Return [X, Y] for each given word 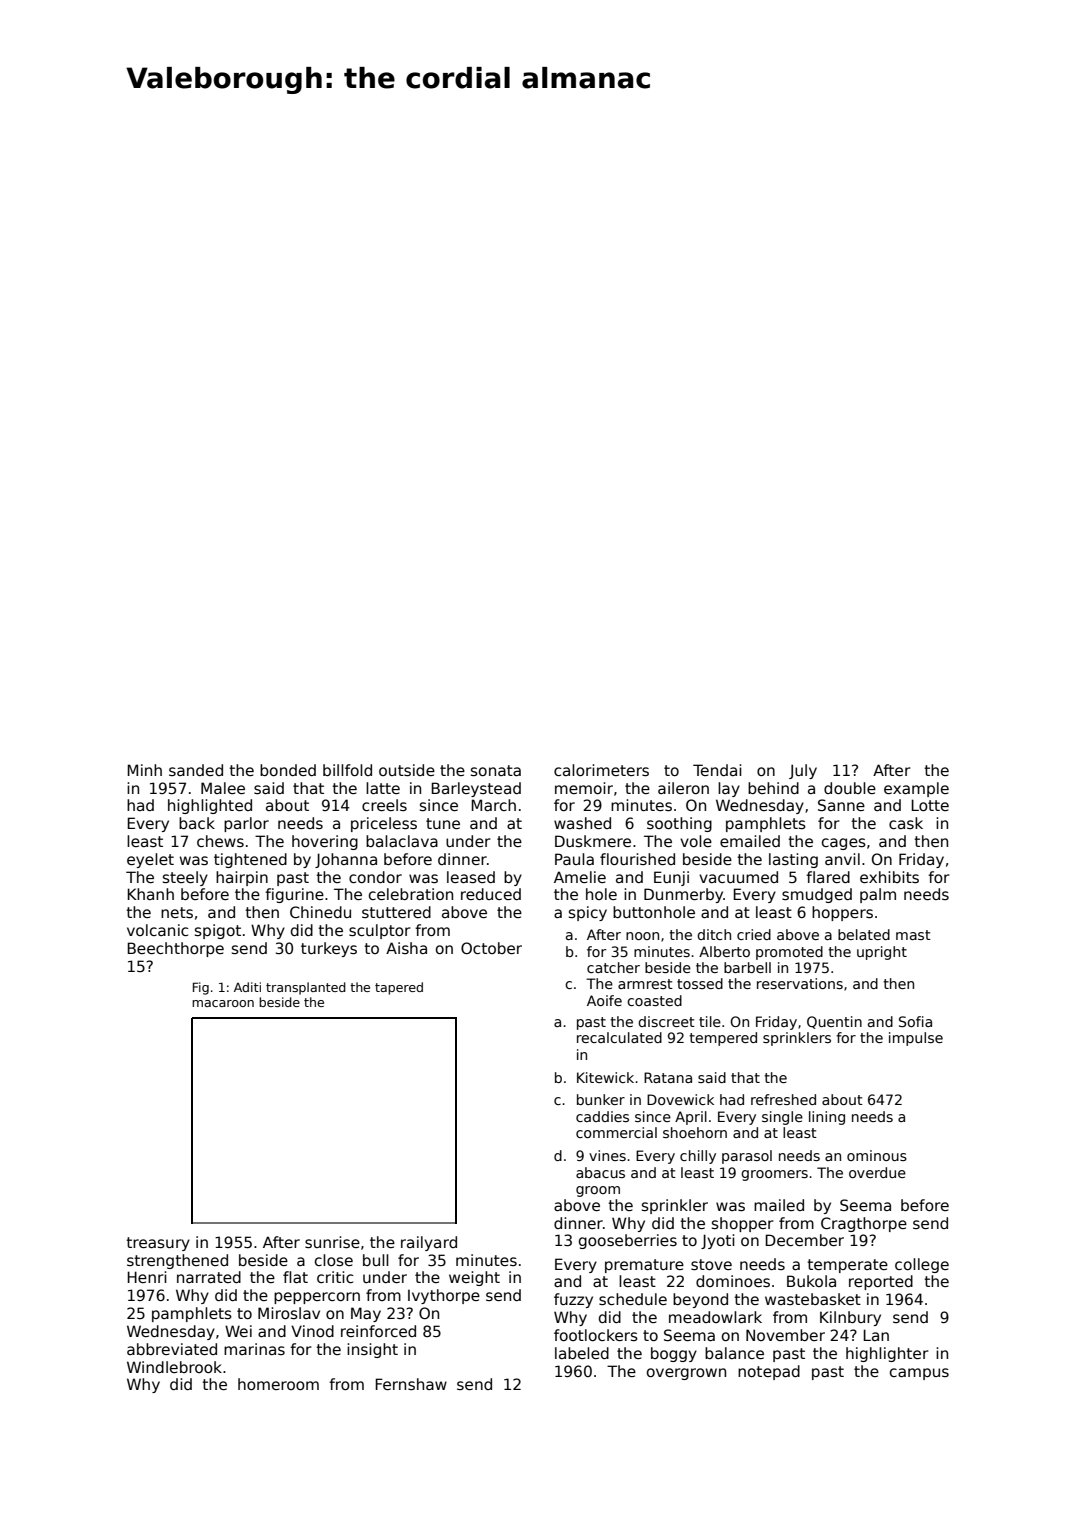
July [803, 771]
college [922, 1265]
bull [376, 1260]
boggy [674, 1354]
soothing [679, 824]
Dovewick [680, 1099]
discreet [666, 1021]
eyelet [150, 860]
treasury [158, 1244]
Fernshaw [411, 1384]
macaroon [223, 1003]
